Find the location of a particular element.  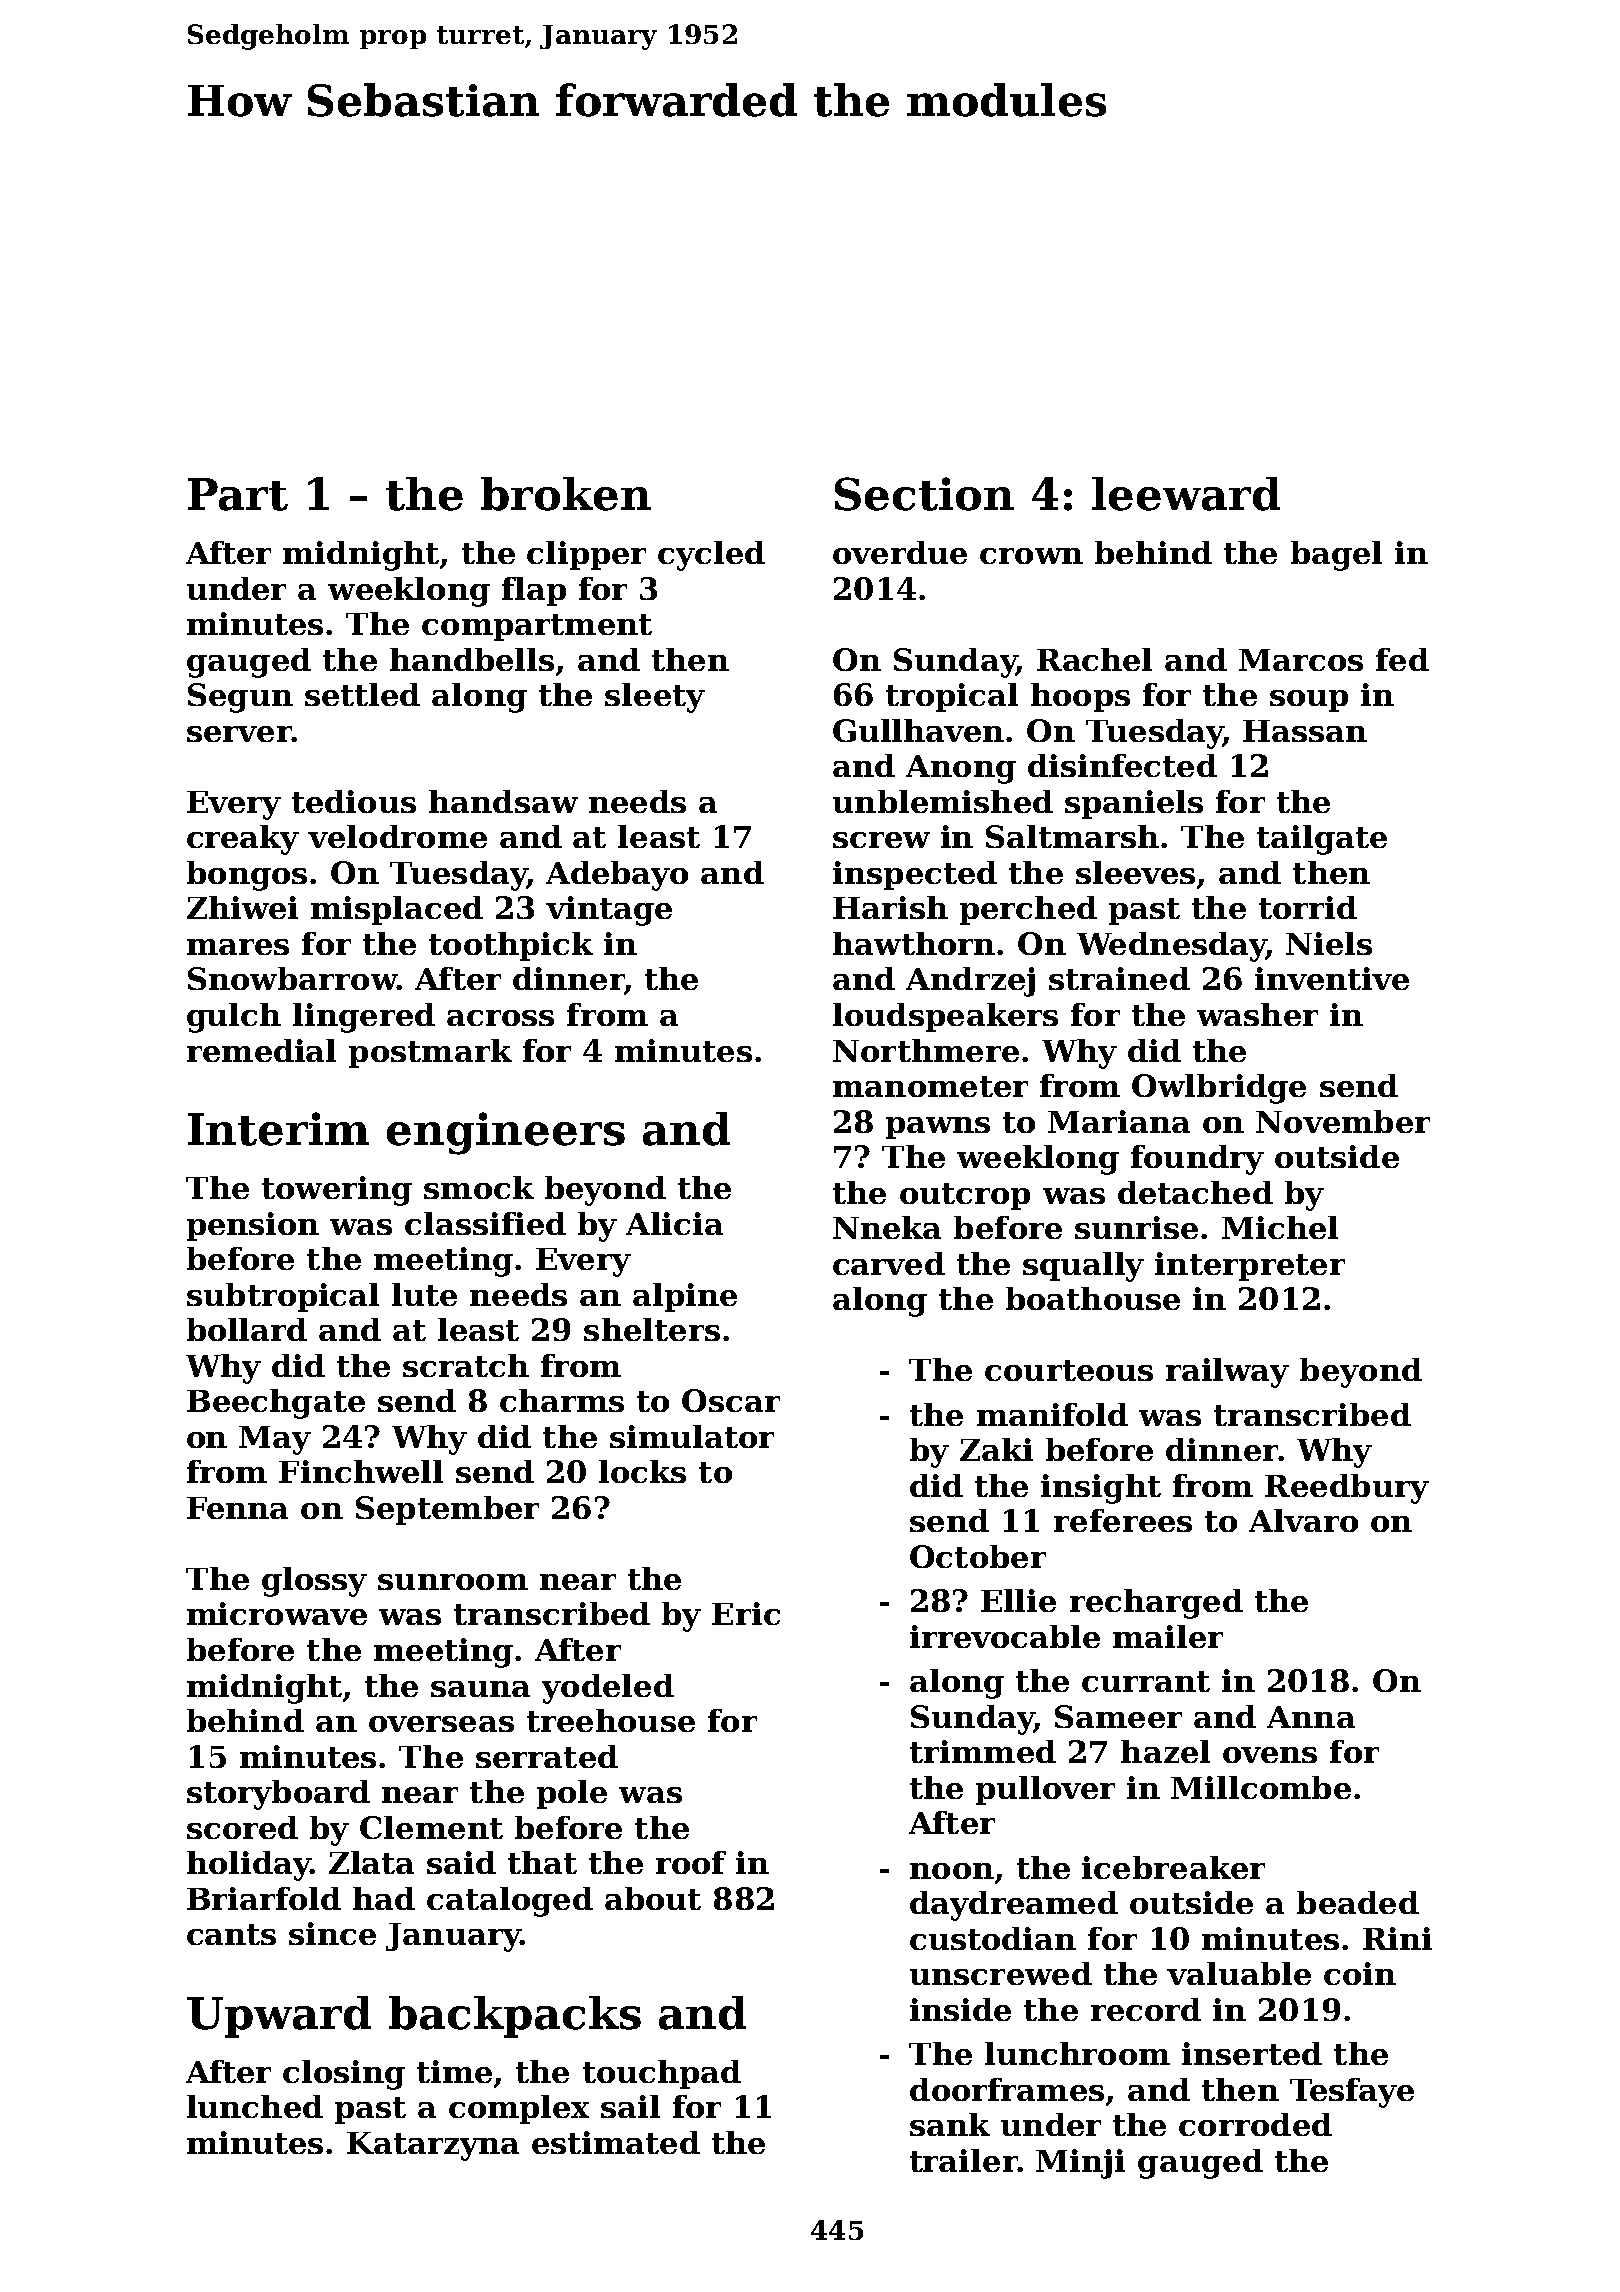

Katarzyna is located at coordinates (433, 2146).
